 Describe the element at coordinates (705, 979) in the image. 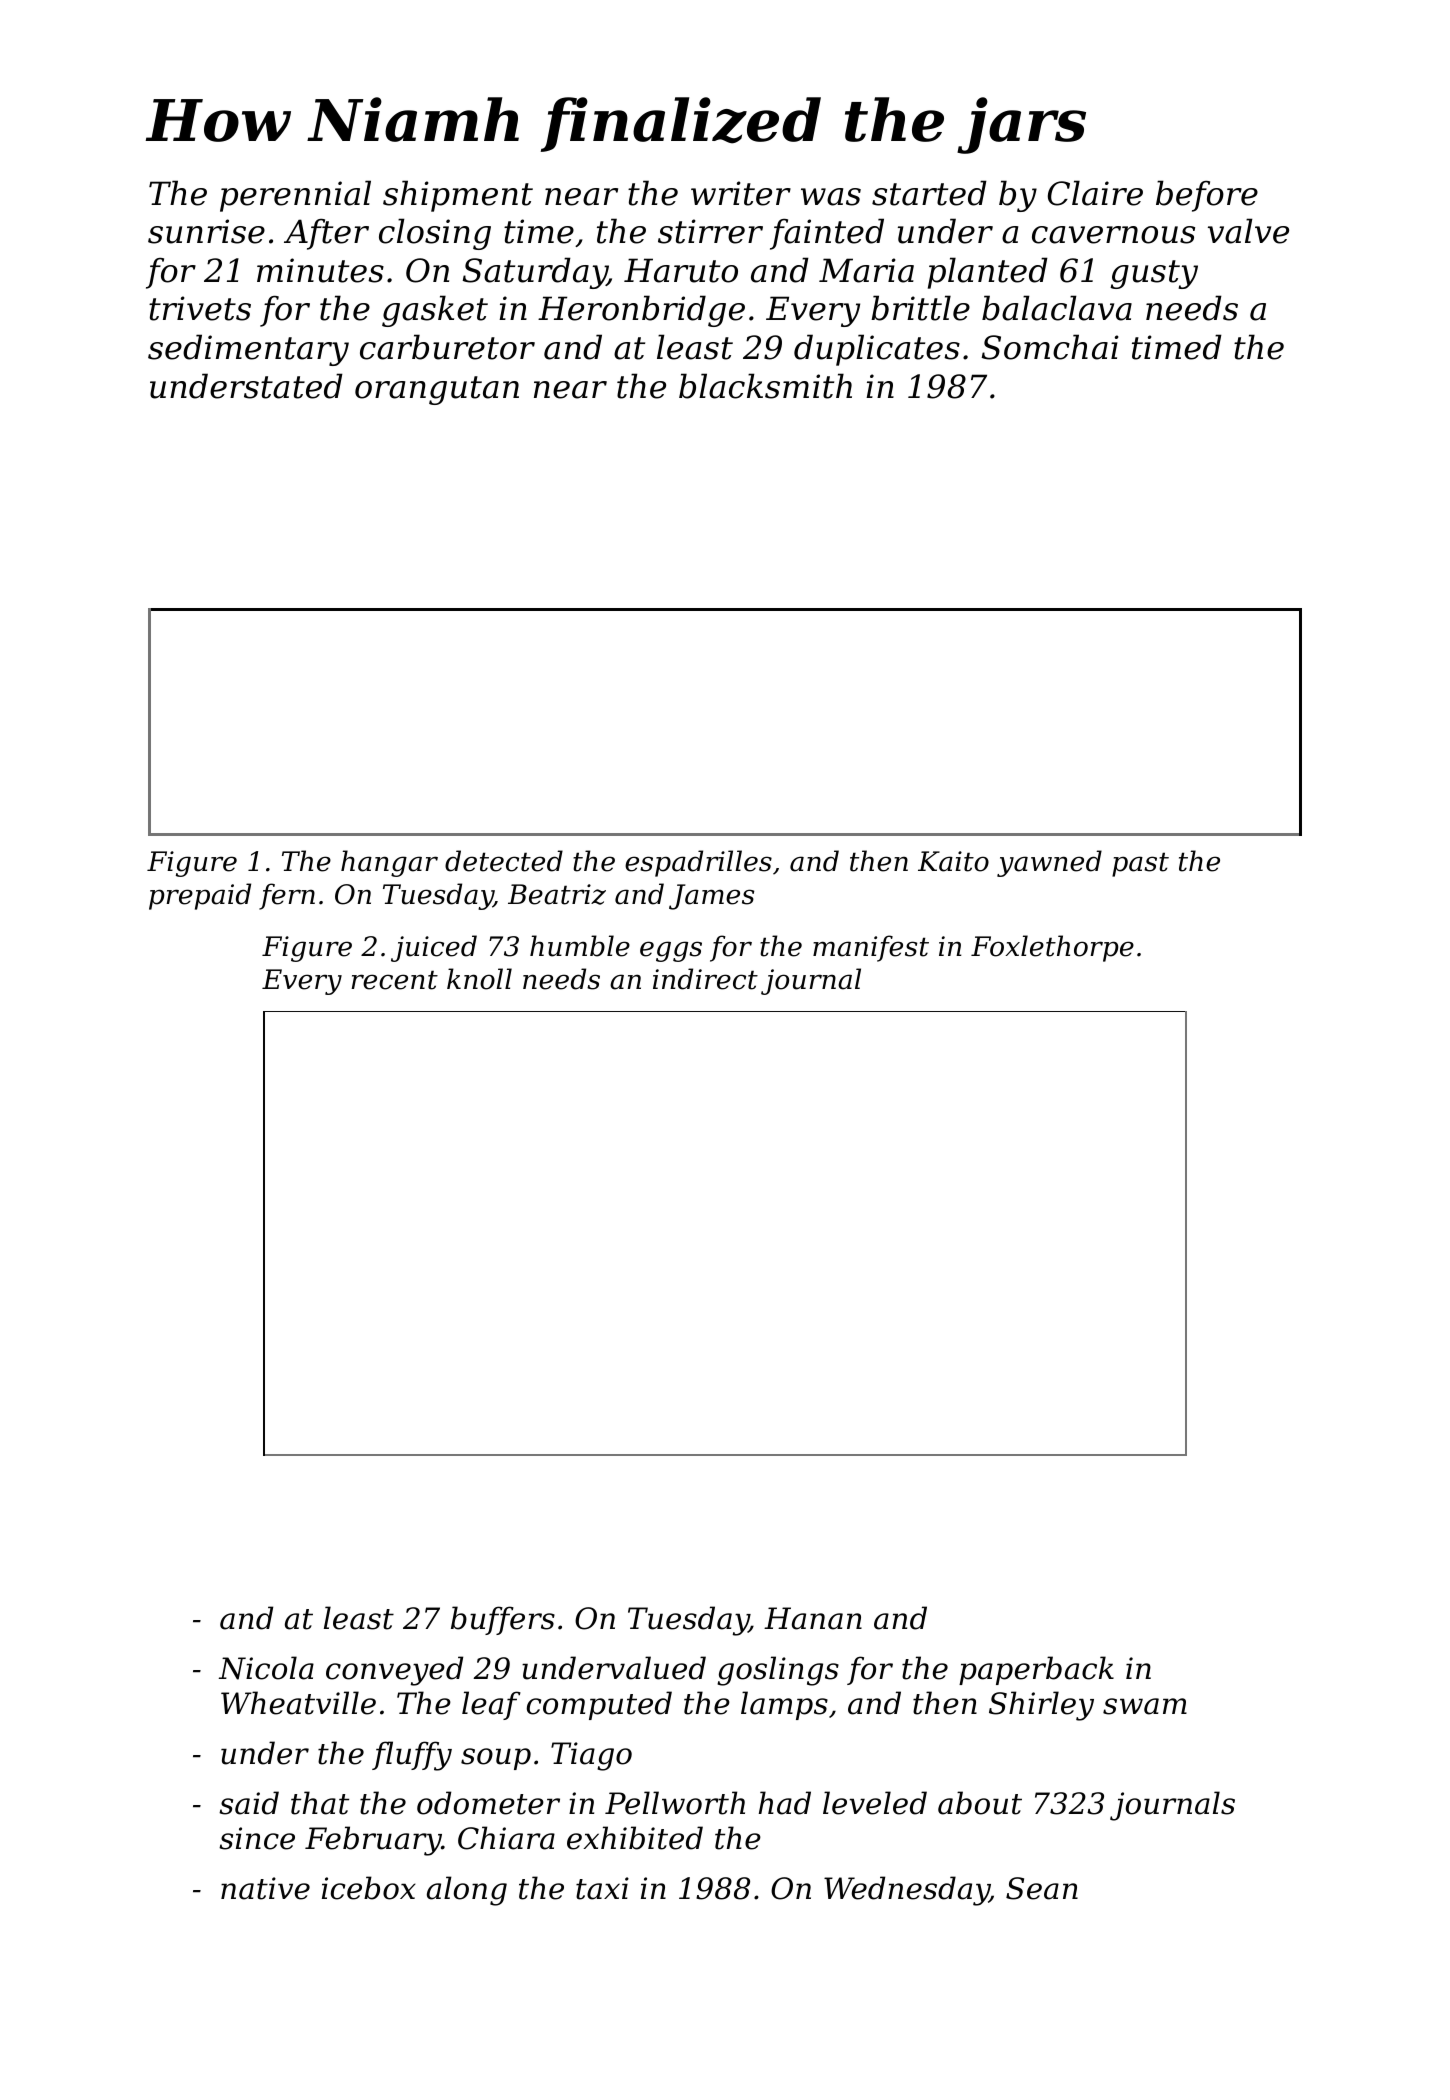

I see `indirect` at that location.
